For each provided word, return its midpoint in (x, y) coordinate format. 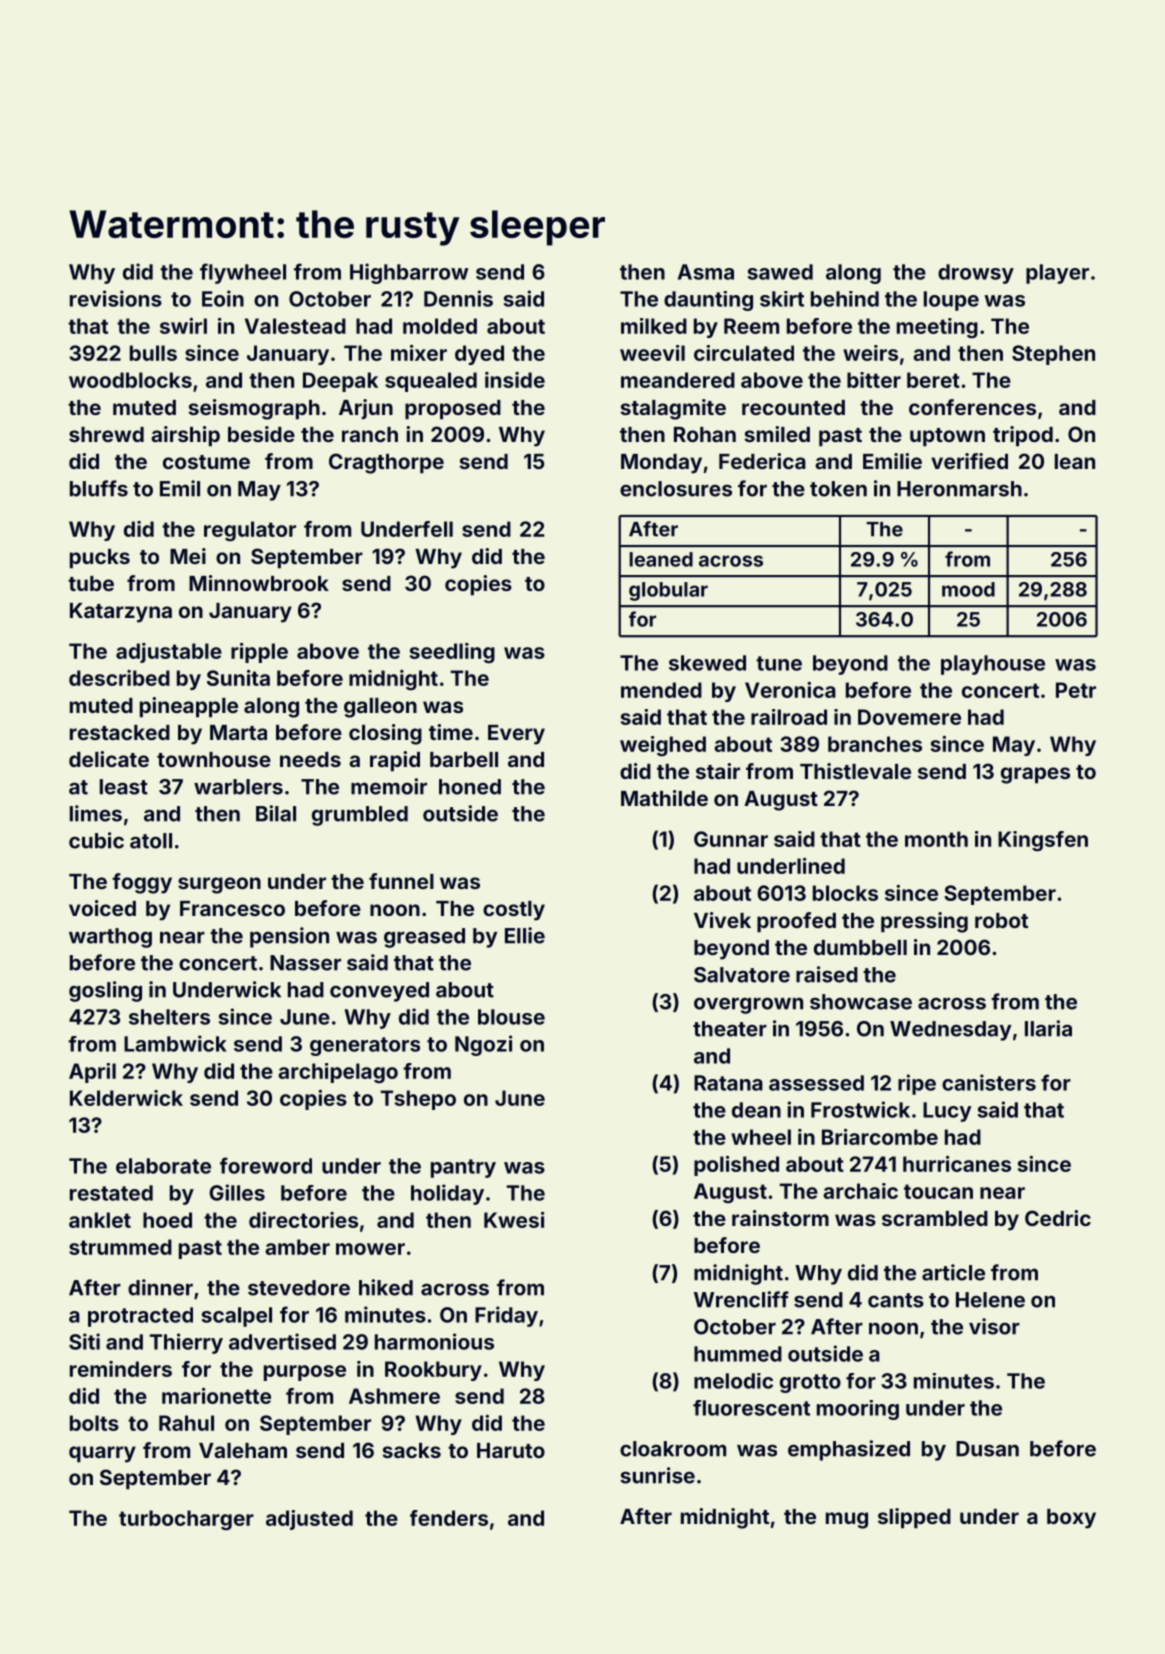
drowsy (976, 274)
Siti (84, 1341)
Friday (506, 1316)
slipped (914, 1518)
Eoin (223, 298)
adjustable (169, 653)
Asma (706, 272)
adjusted (309, 1520)
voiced (102, 908)
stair (718, 771)
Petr (1076, 690)
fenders (449, 1518)
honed (470, 787)
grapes (1035, 775)
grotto (810, 1383)
